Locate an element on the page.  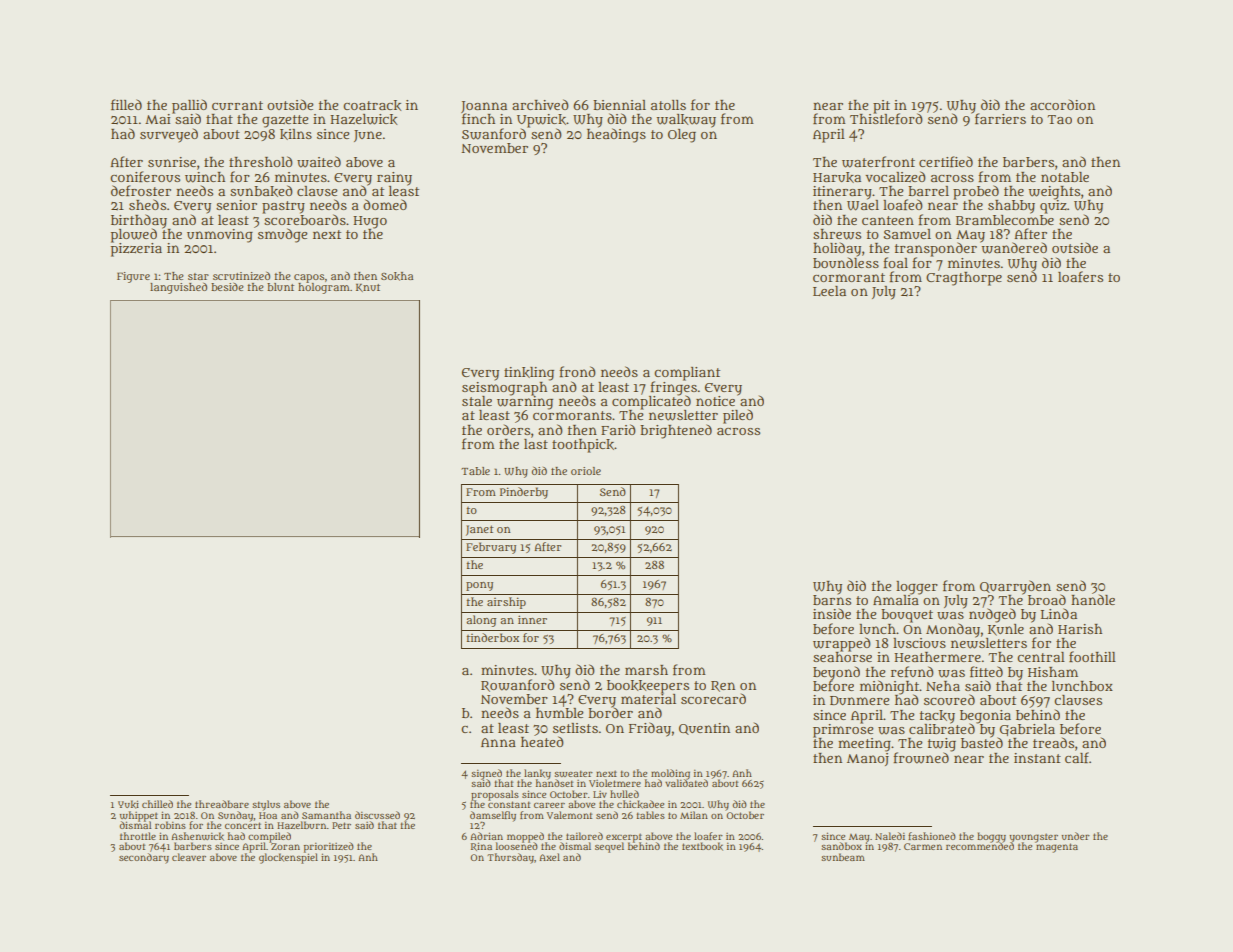
secondary is located at coordinates (144, 858).
